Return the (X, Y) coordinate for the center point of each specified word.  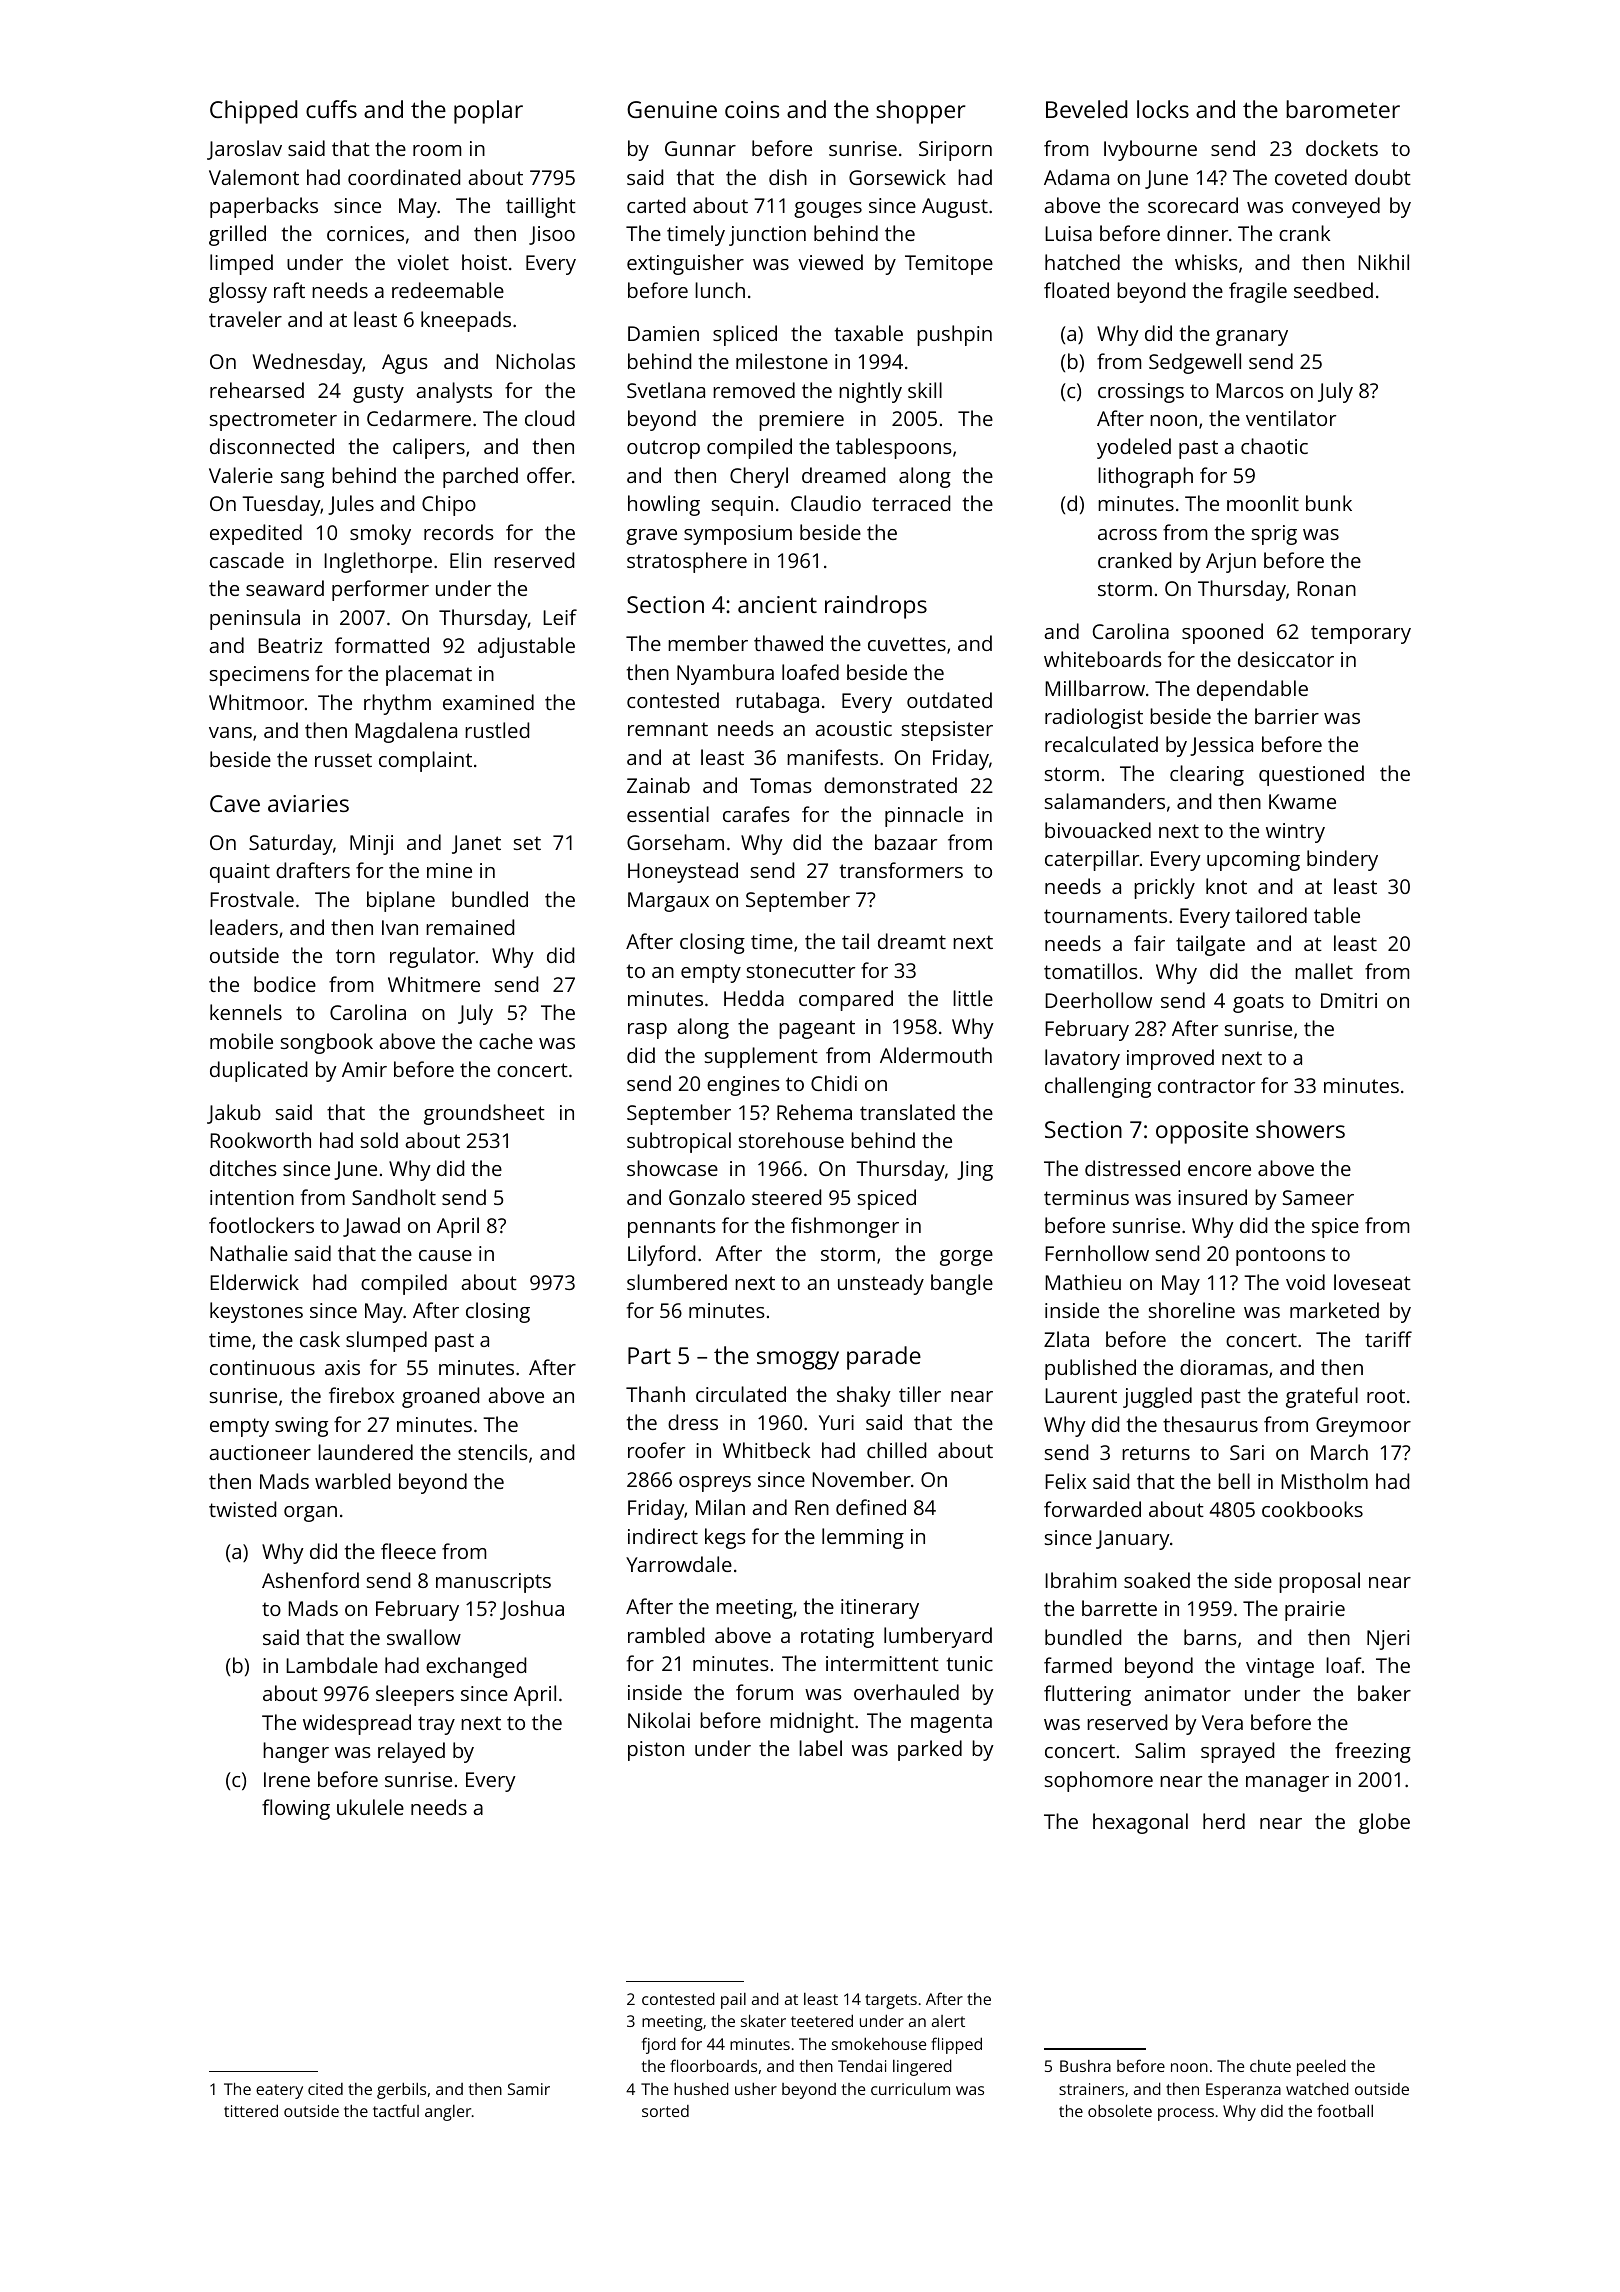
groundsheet (484, 1114)
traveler (245, 319)
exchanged (476, 1667)
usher (756, 2089)
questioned (1311, 775)
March (1339, 1452)
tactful (396, 2110)
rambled (666, 1635)
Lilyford (661, 1255)
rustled (497, 730)
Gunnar (700, 148)
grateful (1322, 1397)
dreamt (912, 941)
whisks (1206, 262)
